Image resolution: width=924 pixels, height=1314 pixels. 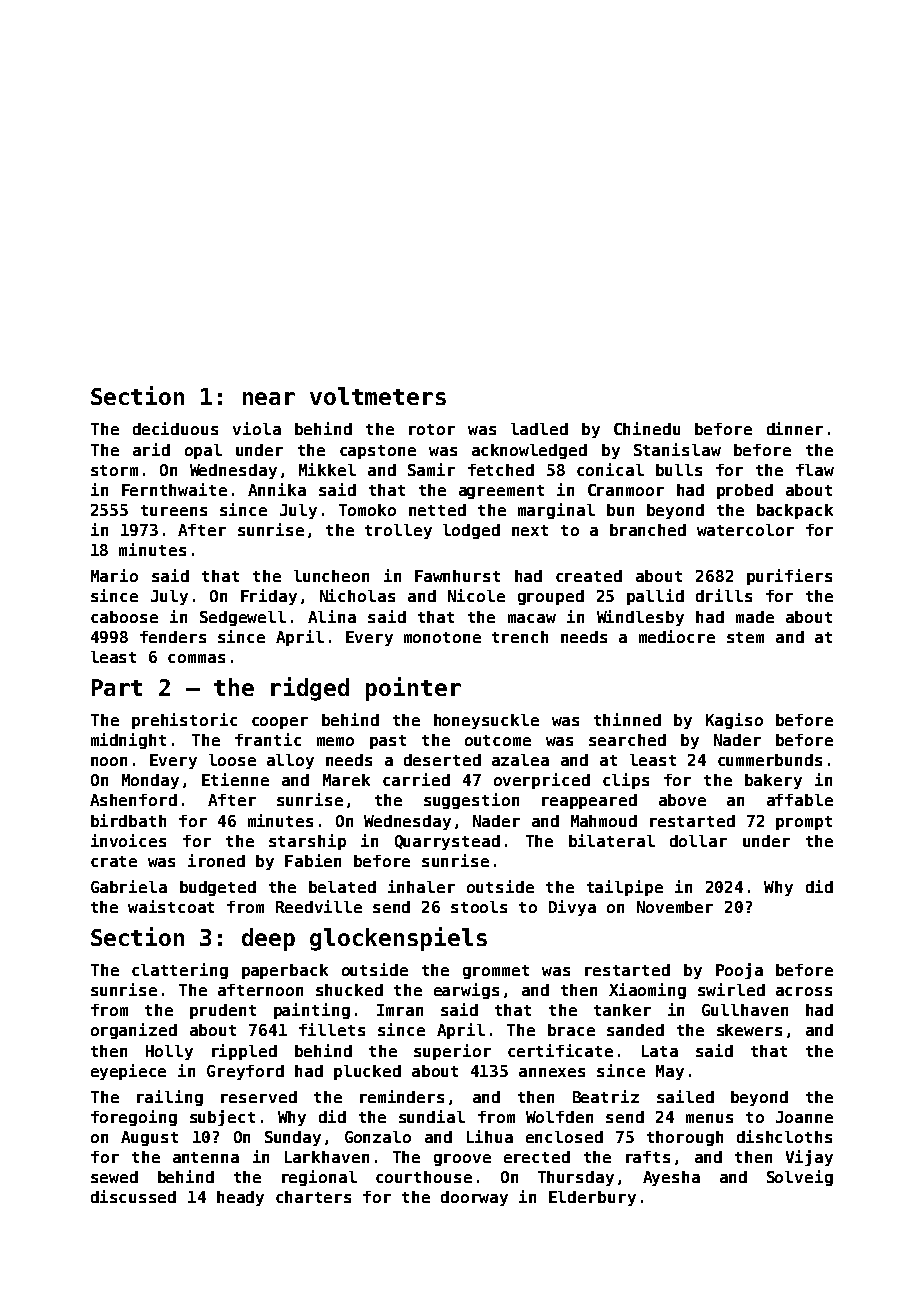 What do you see at coordinates (378, 396) in the document?
I see `voltmeters` at bounding box center [378, 396].
